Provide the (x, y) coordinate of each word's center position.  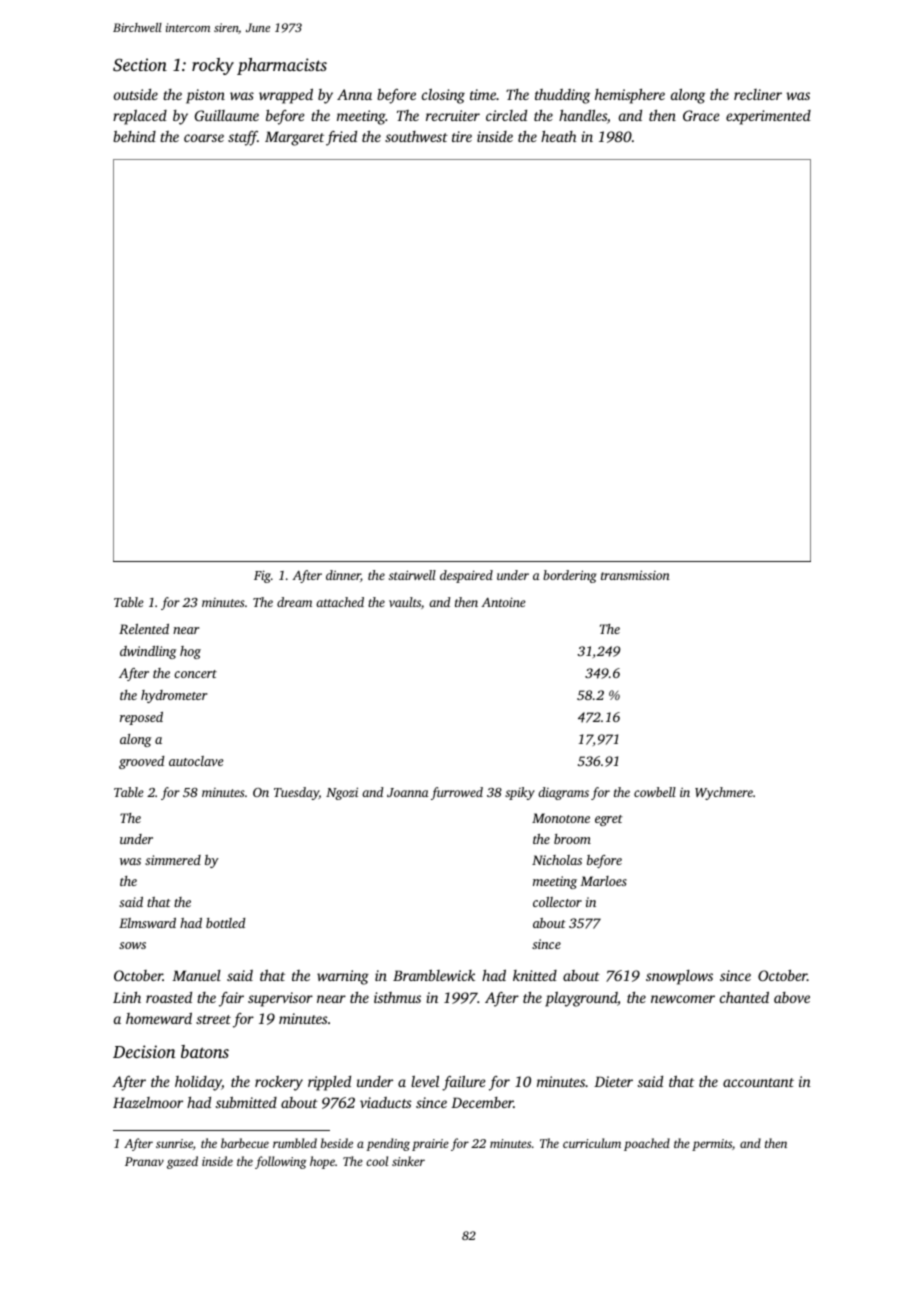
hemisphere (630, 96)
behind (134, 136)
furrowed (457, 793)
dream (294, 602)
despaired (466, 576)
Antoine (503, 602)
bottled (225, 923)
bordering (570, 576)
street (213, 1019)
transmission (635, 575)
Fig (262, 576)
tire (462, 136)
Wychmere (724, 793)
